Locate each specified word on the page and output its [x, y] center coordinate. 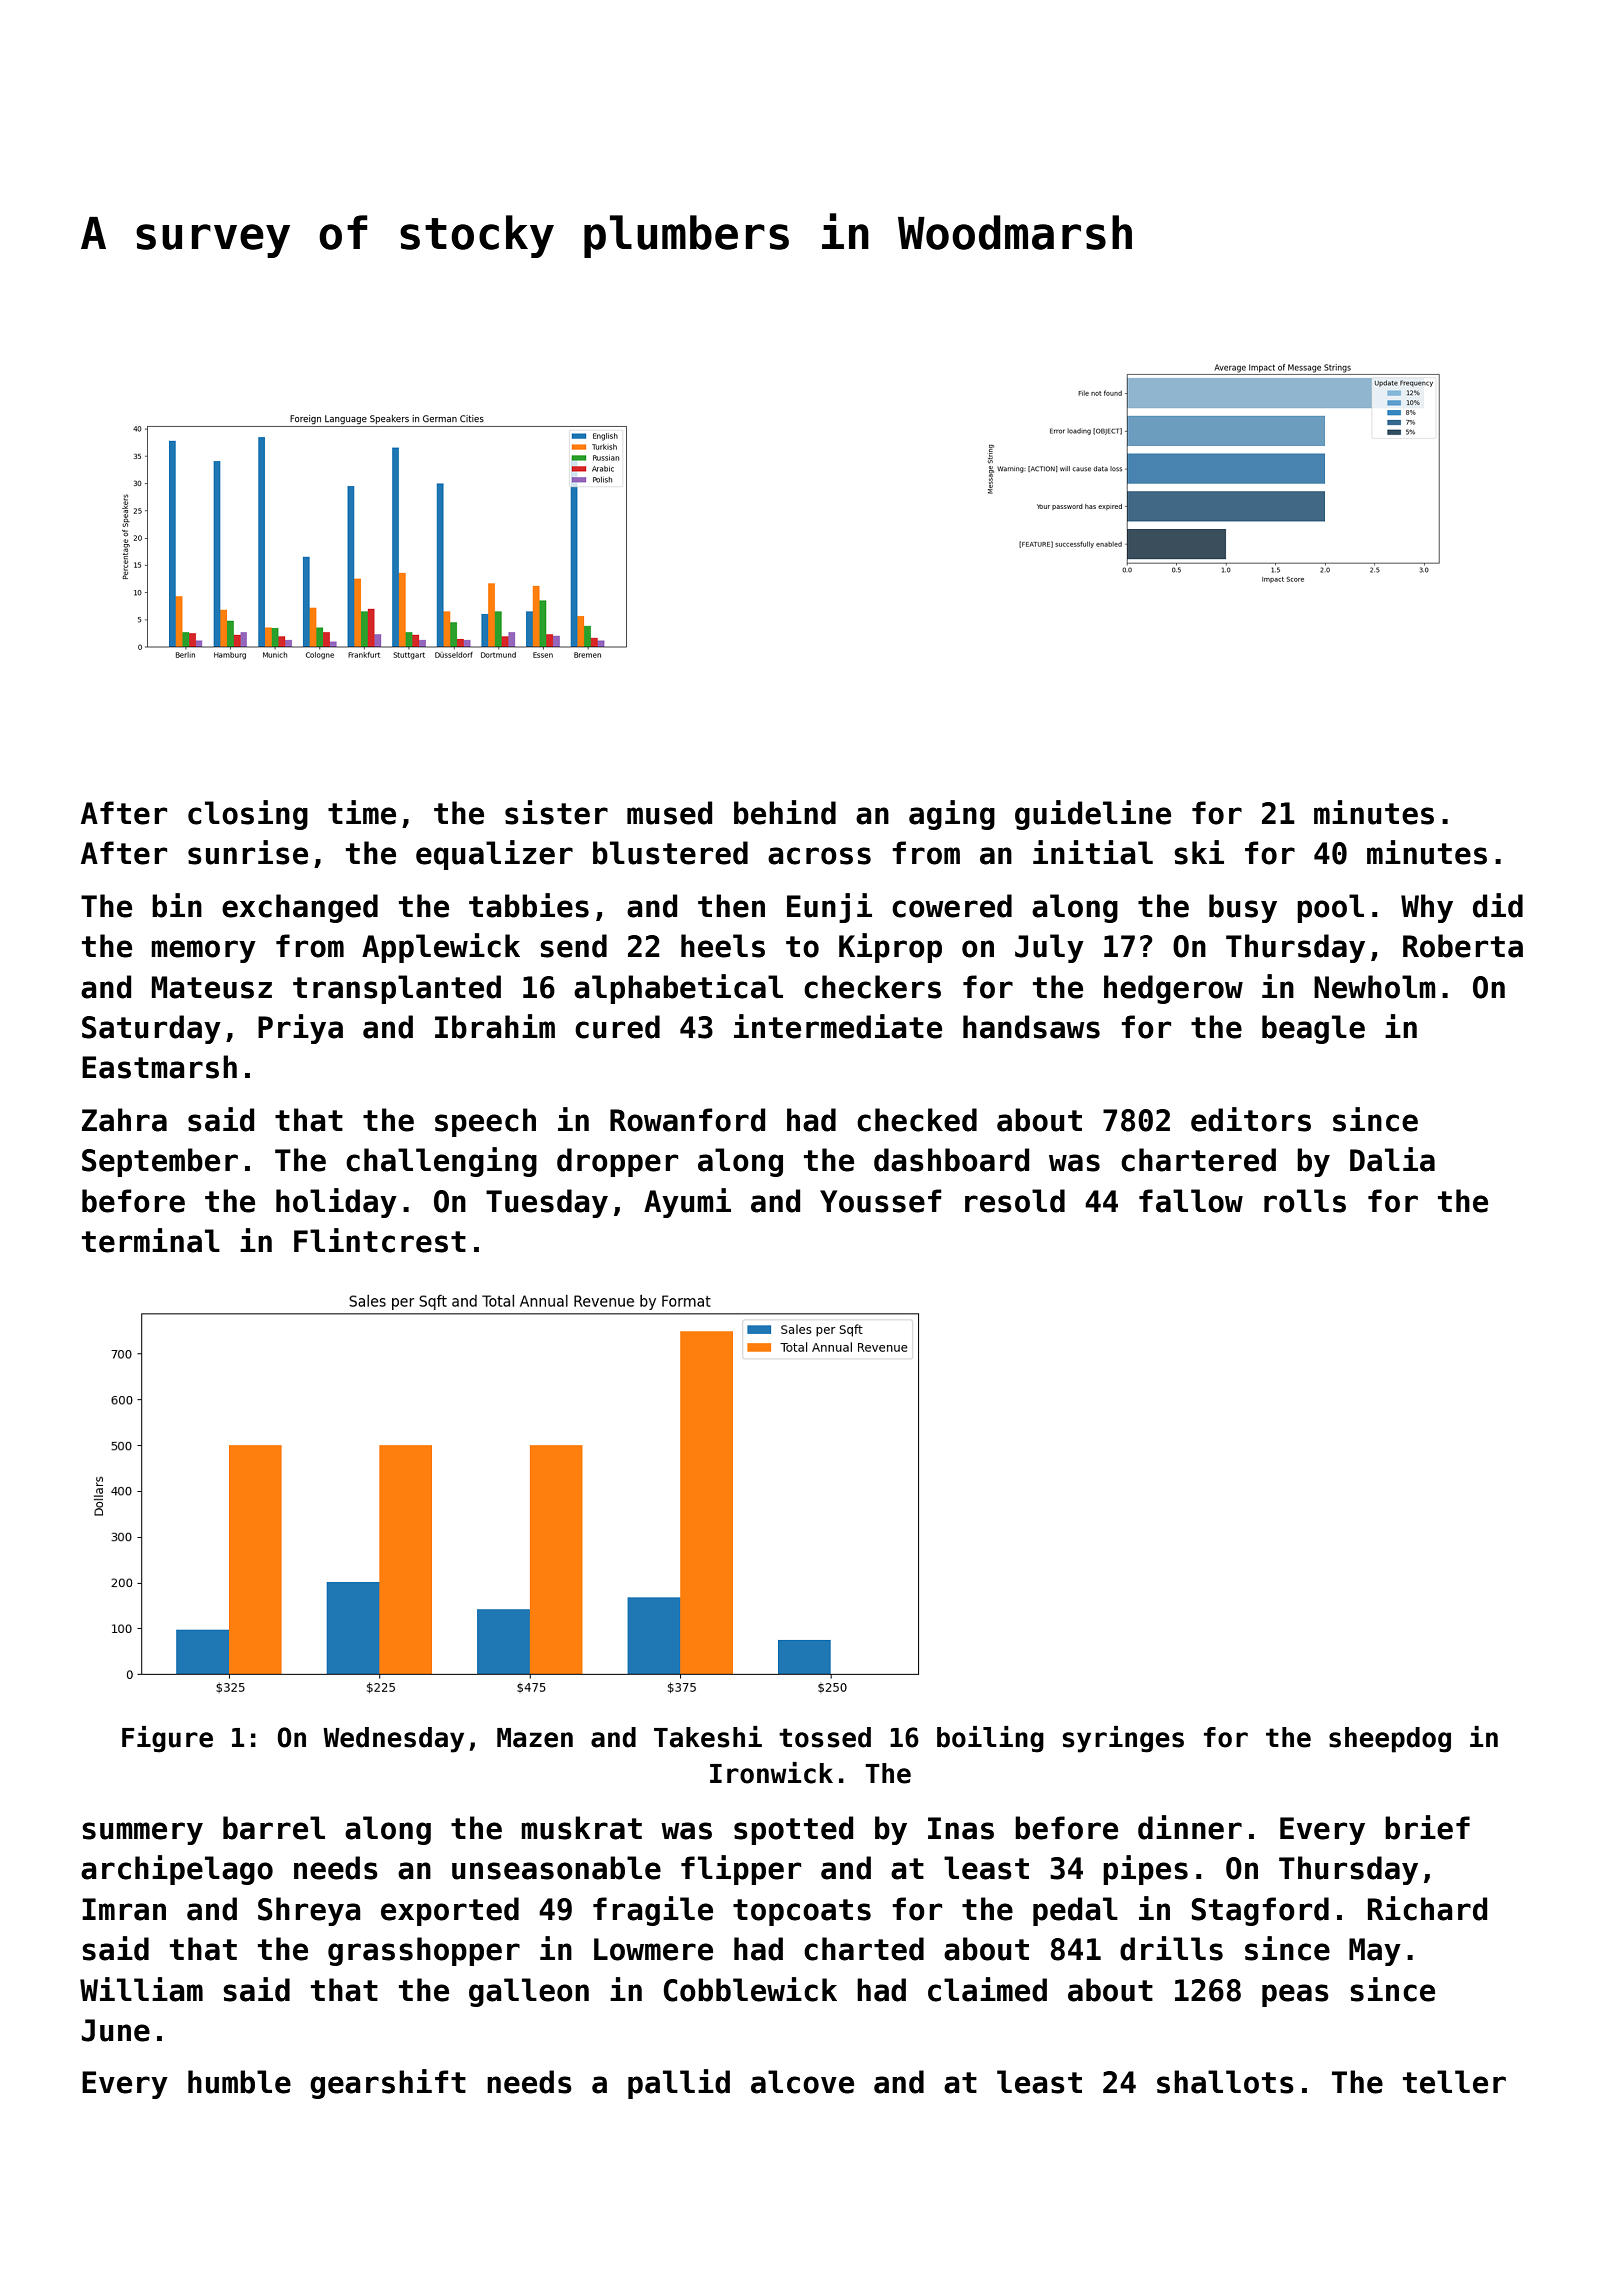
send [573, 946]
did [1498, 905]
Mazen [535, 1738]
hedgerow [1173, 989]
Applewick [441, 948]
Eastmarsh [159, 1067]
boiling [990, 1739]
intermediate [838, 1026]
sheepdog [1390, 1740]
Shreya [309, 1911]
